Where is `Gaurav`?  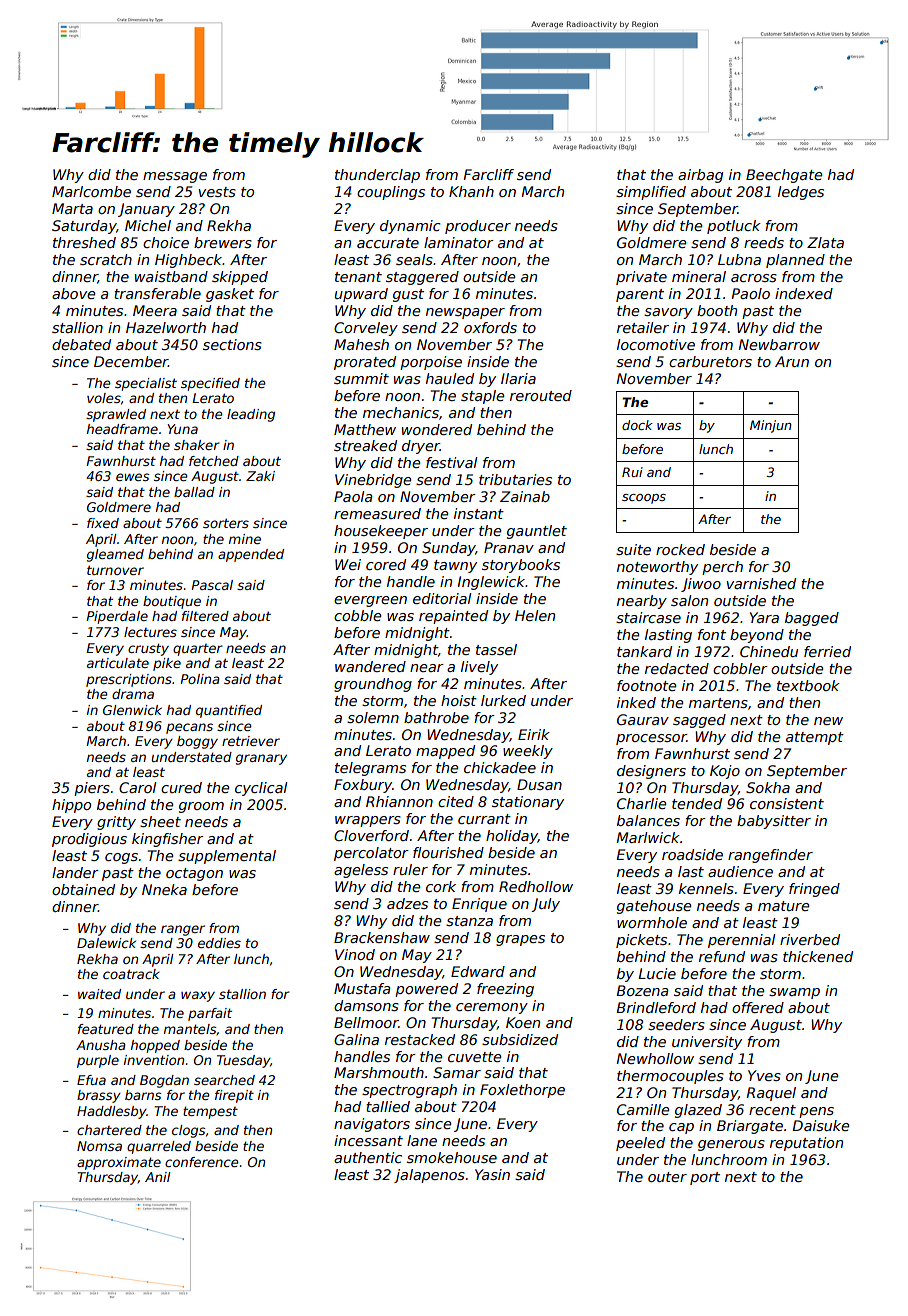
Gaurav is located at coordinates (643, 719).
